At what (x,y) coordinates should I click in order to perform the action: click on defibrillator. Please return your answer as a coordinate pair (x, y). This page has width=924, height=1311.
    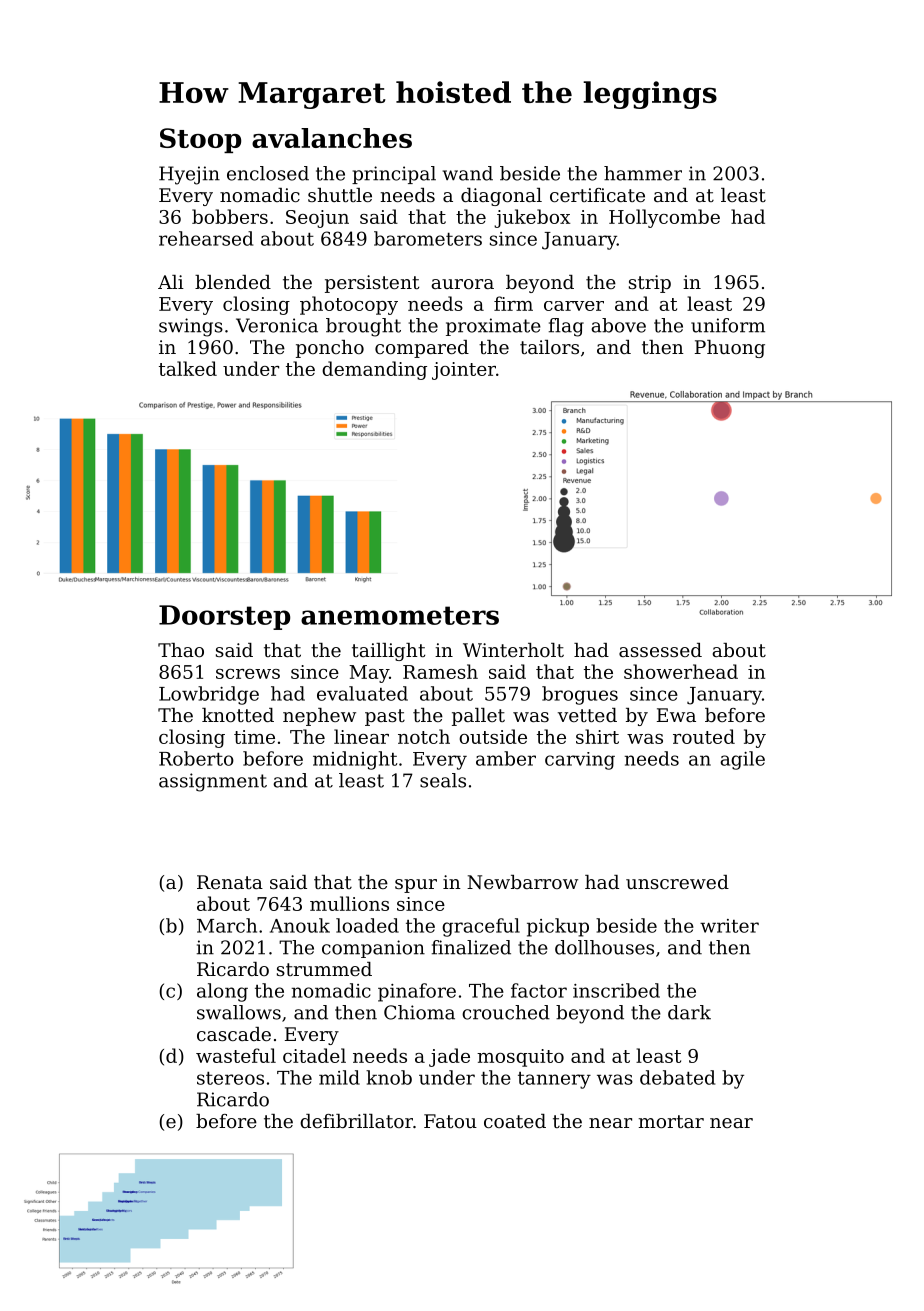
    Looking at the image, I should click on (356, 1121).
